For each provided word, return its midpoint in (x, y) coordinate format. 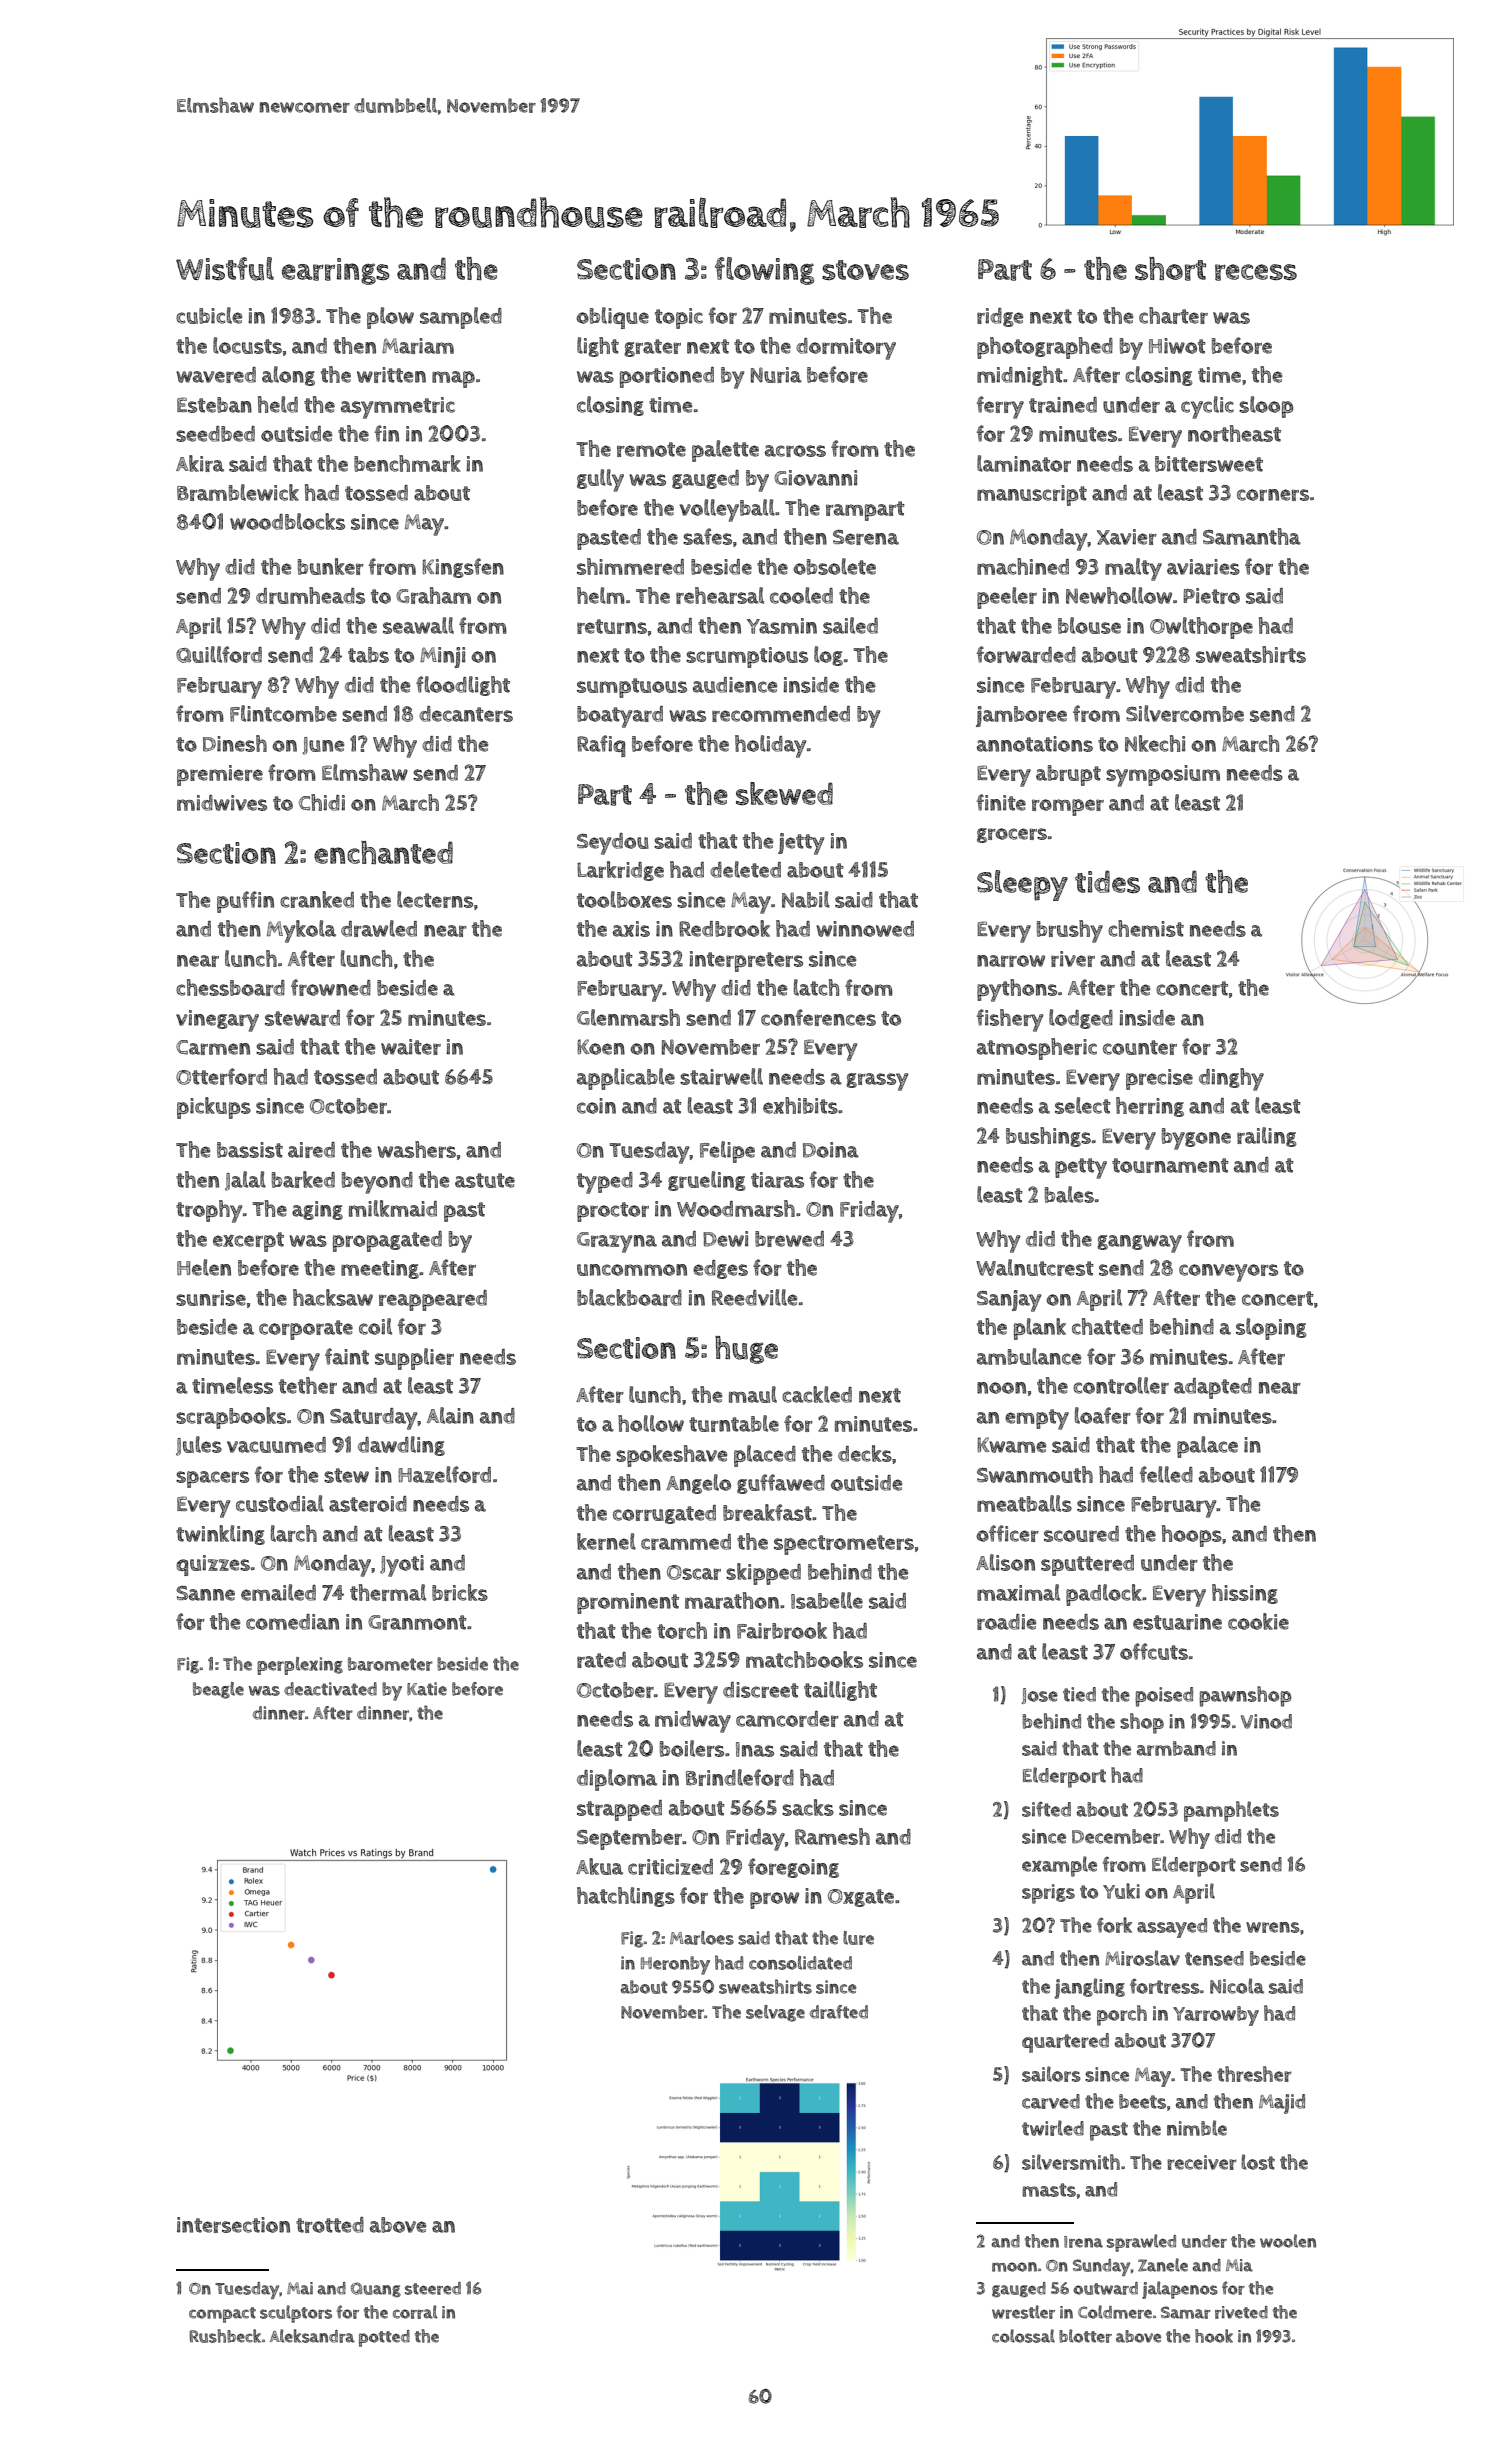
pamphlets (1231, 1811)
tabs (368, 655)
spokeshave (671, 1456)
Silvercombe (1185, 713)
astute (485, 1180)
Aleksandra (312, 2336)
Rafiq (601, 746)
